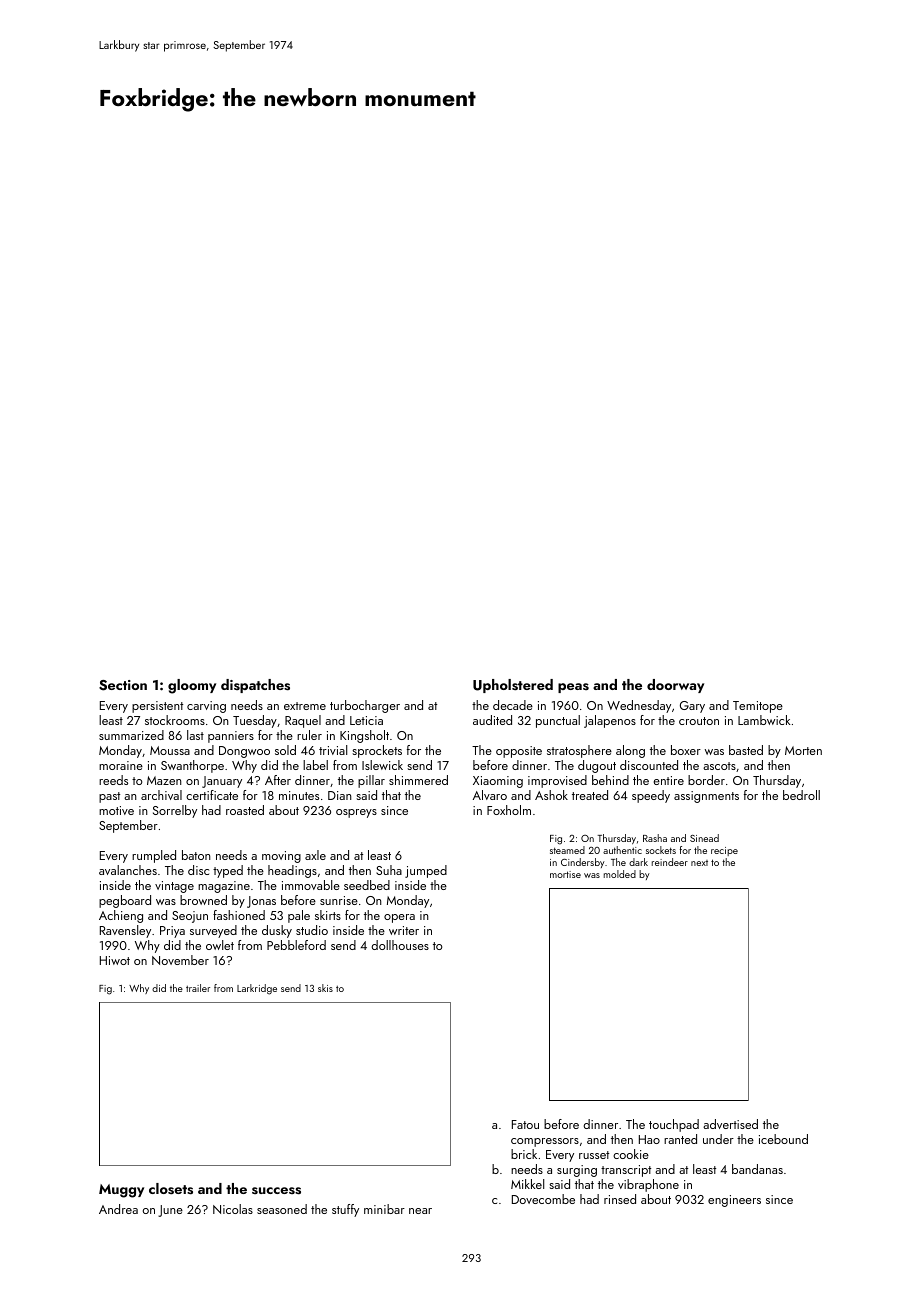 The image size is (924, 1308). What do you see at coordinates (519, 752) in the screenshot?
I see `opposite` at bounding box center [519, 752].
